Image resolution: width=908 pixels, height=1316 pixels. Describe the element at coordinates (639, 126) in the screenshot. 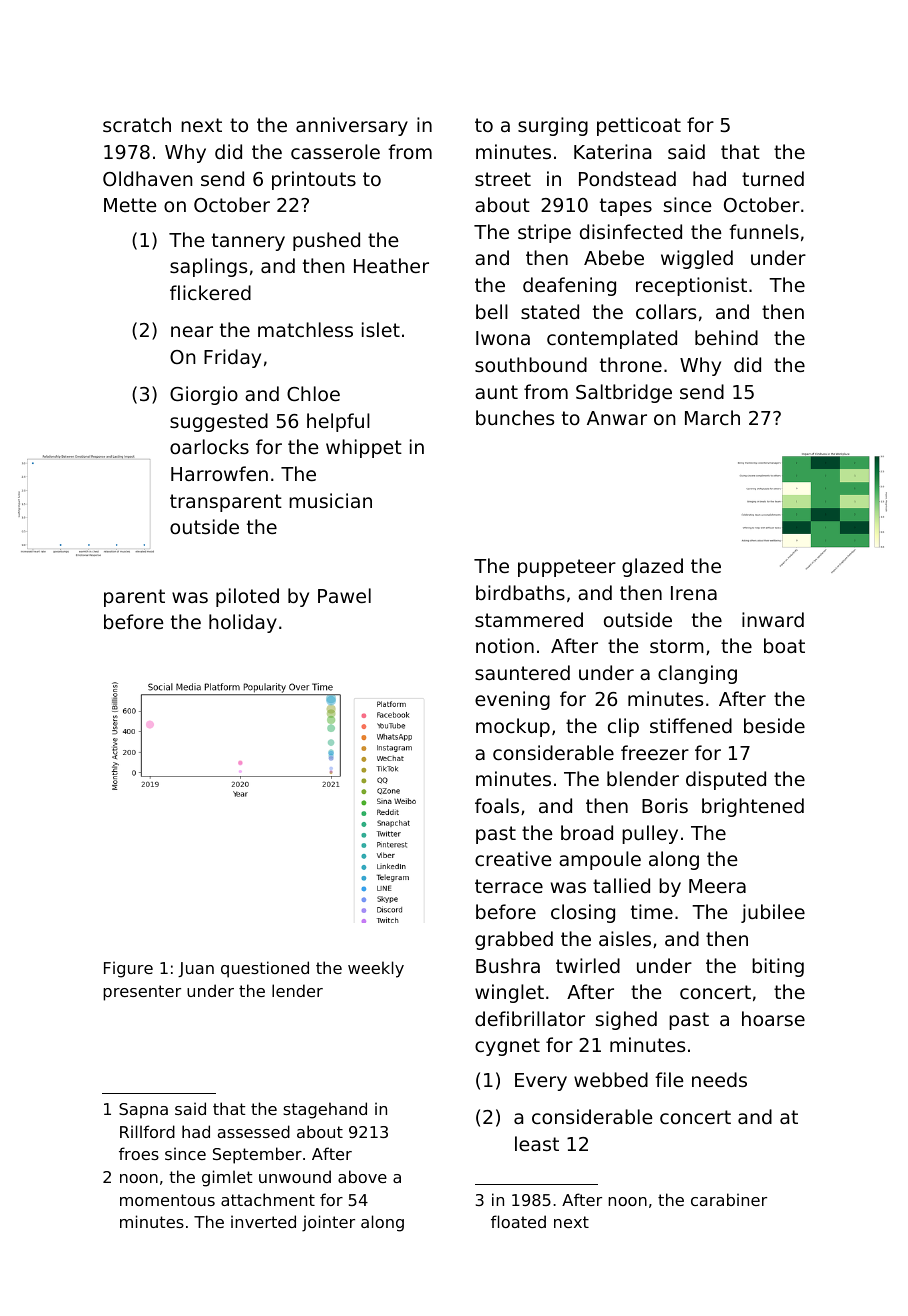

I see `petticoat` at that location.
